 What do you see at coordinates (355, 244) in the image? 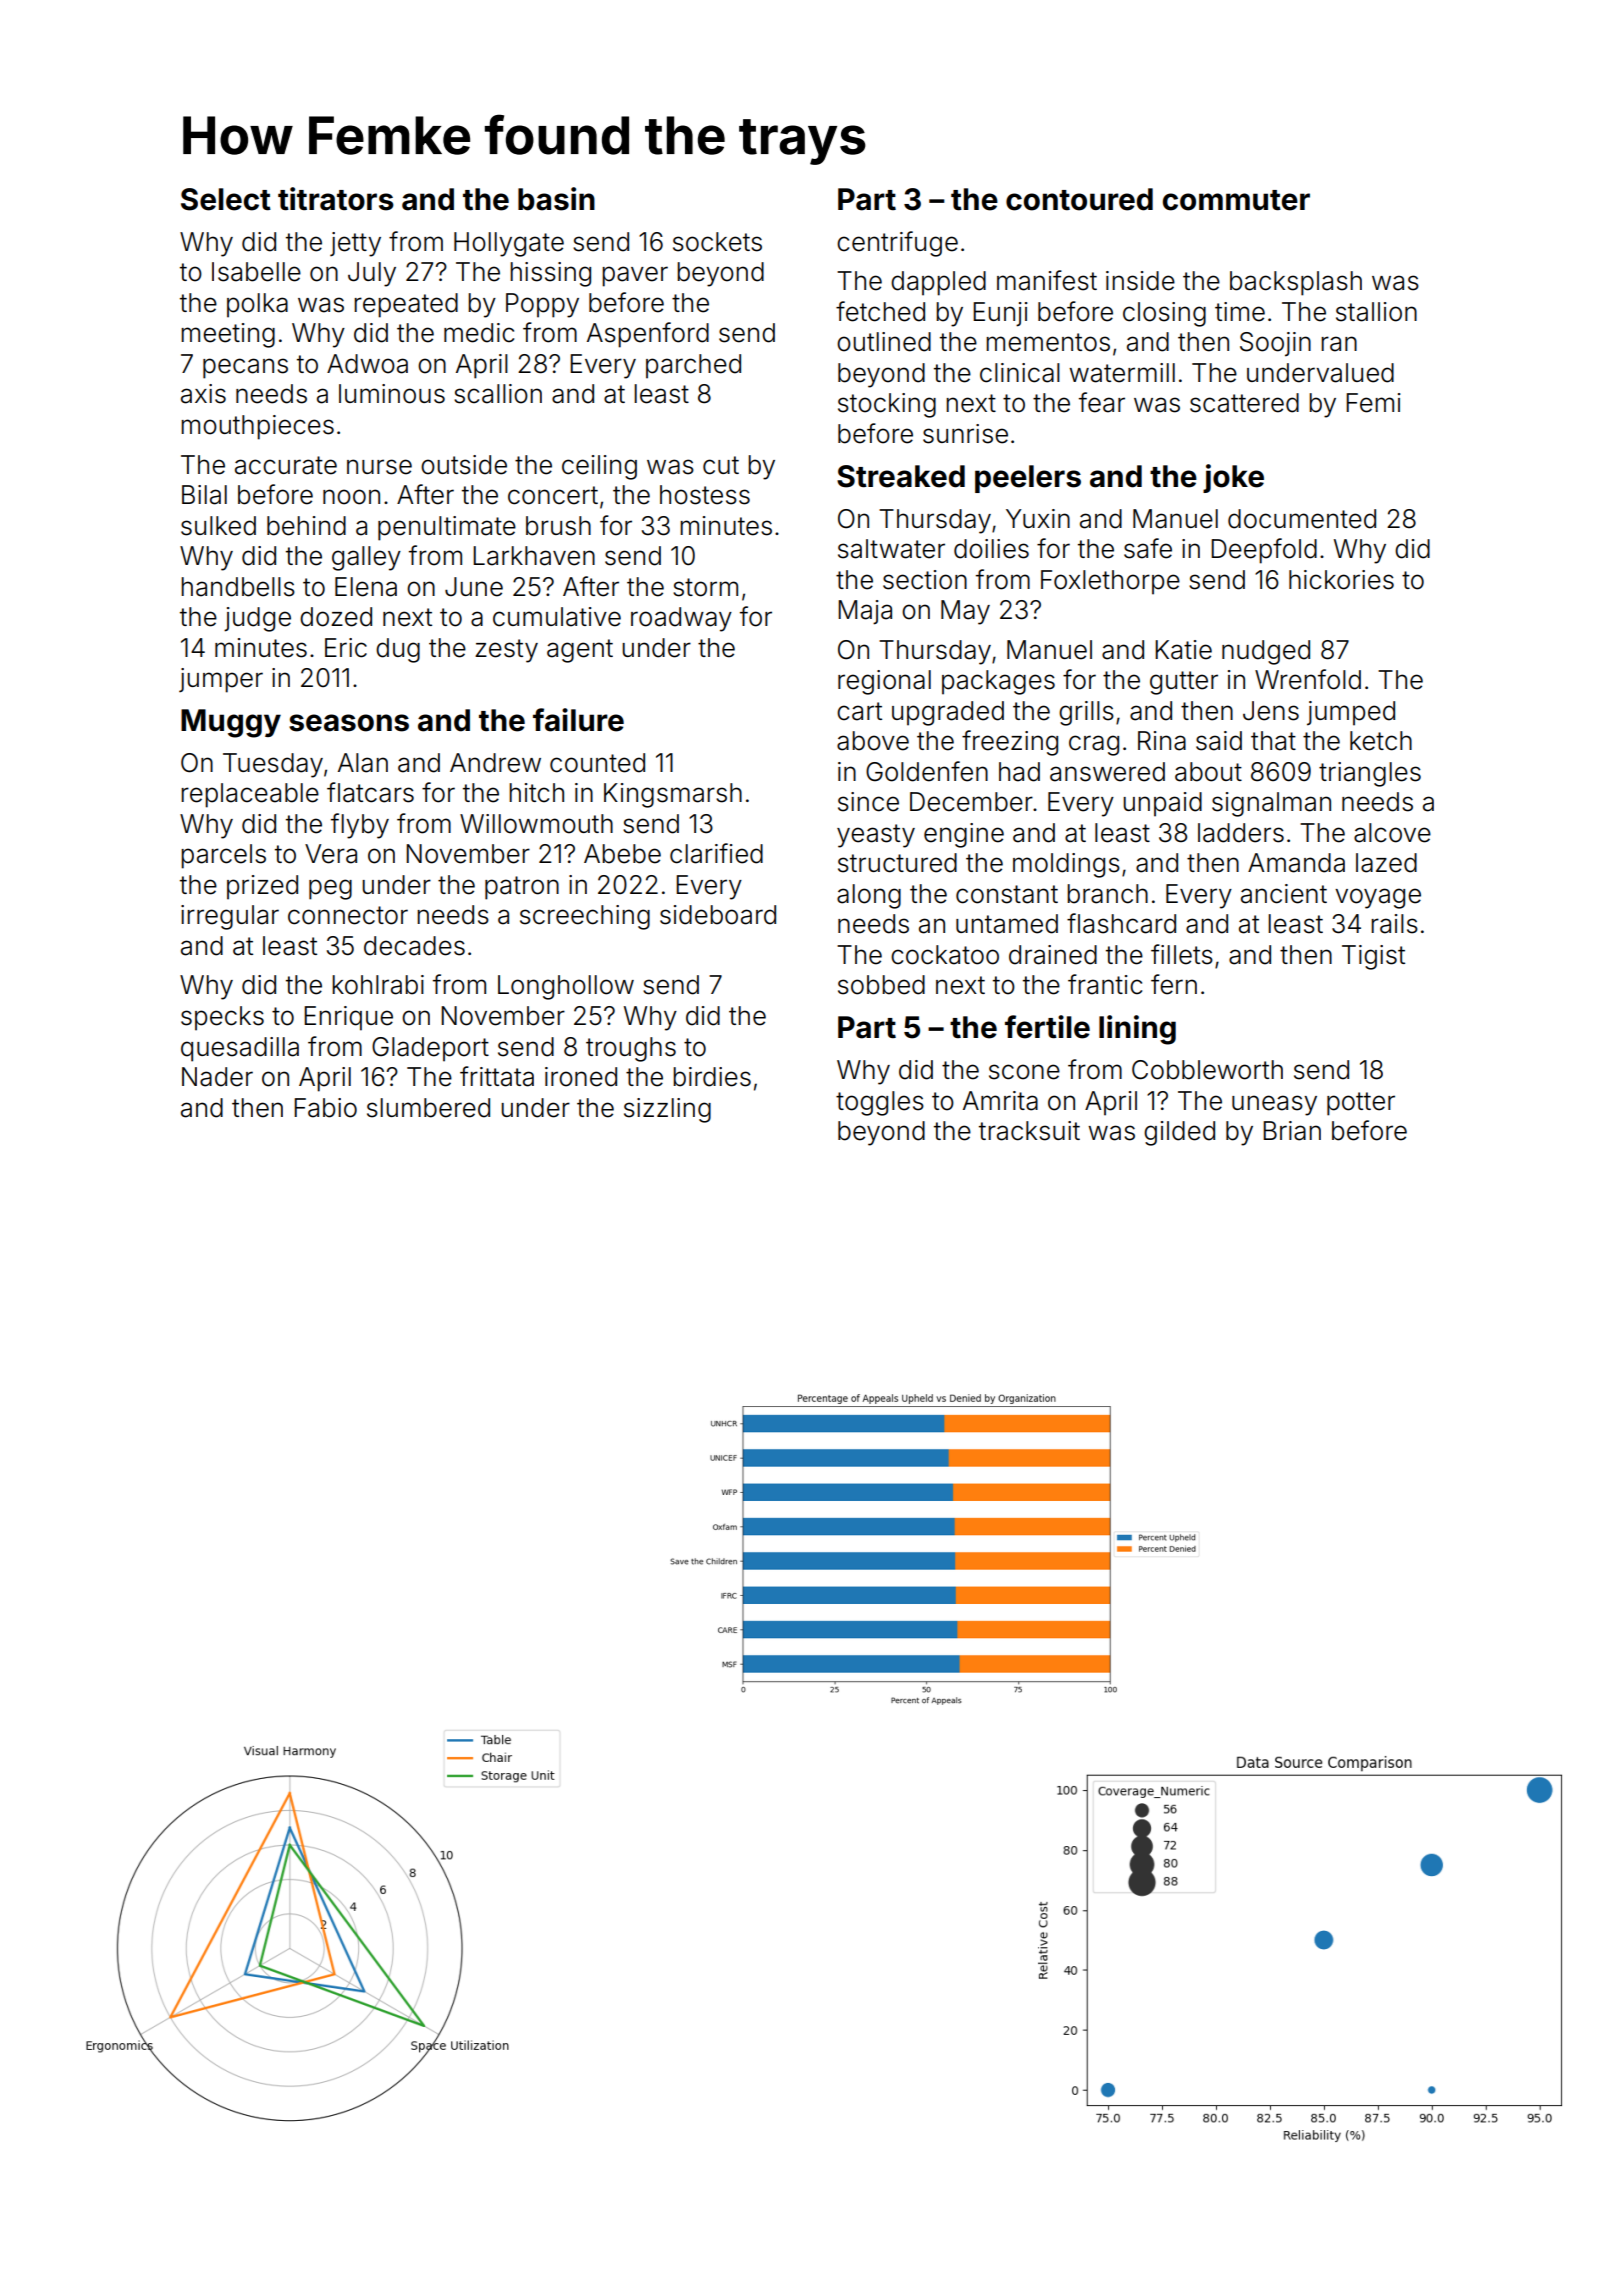
I see `jetty` at bounding box center [355, 244].
